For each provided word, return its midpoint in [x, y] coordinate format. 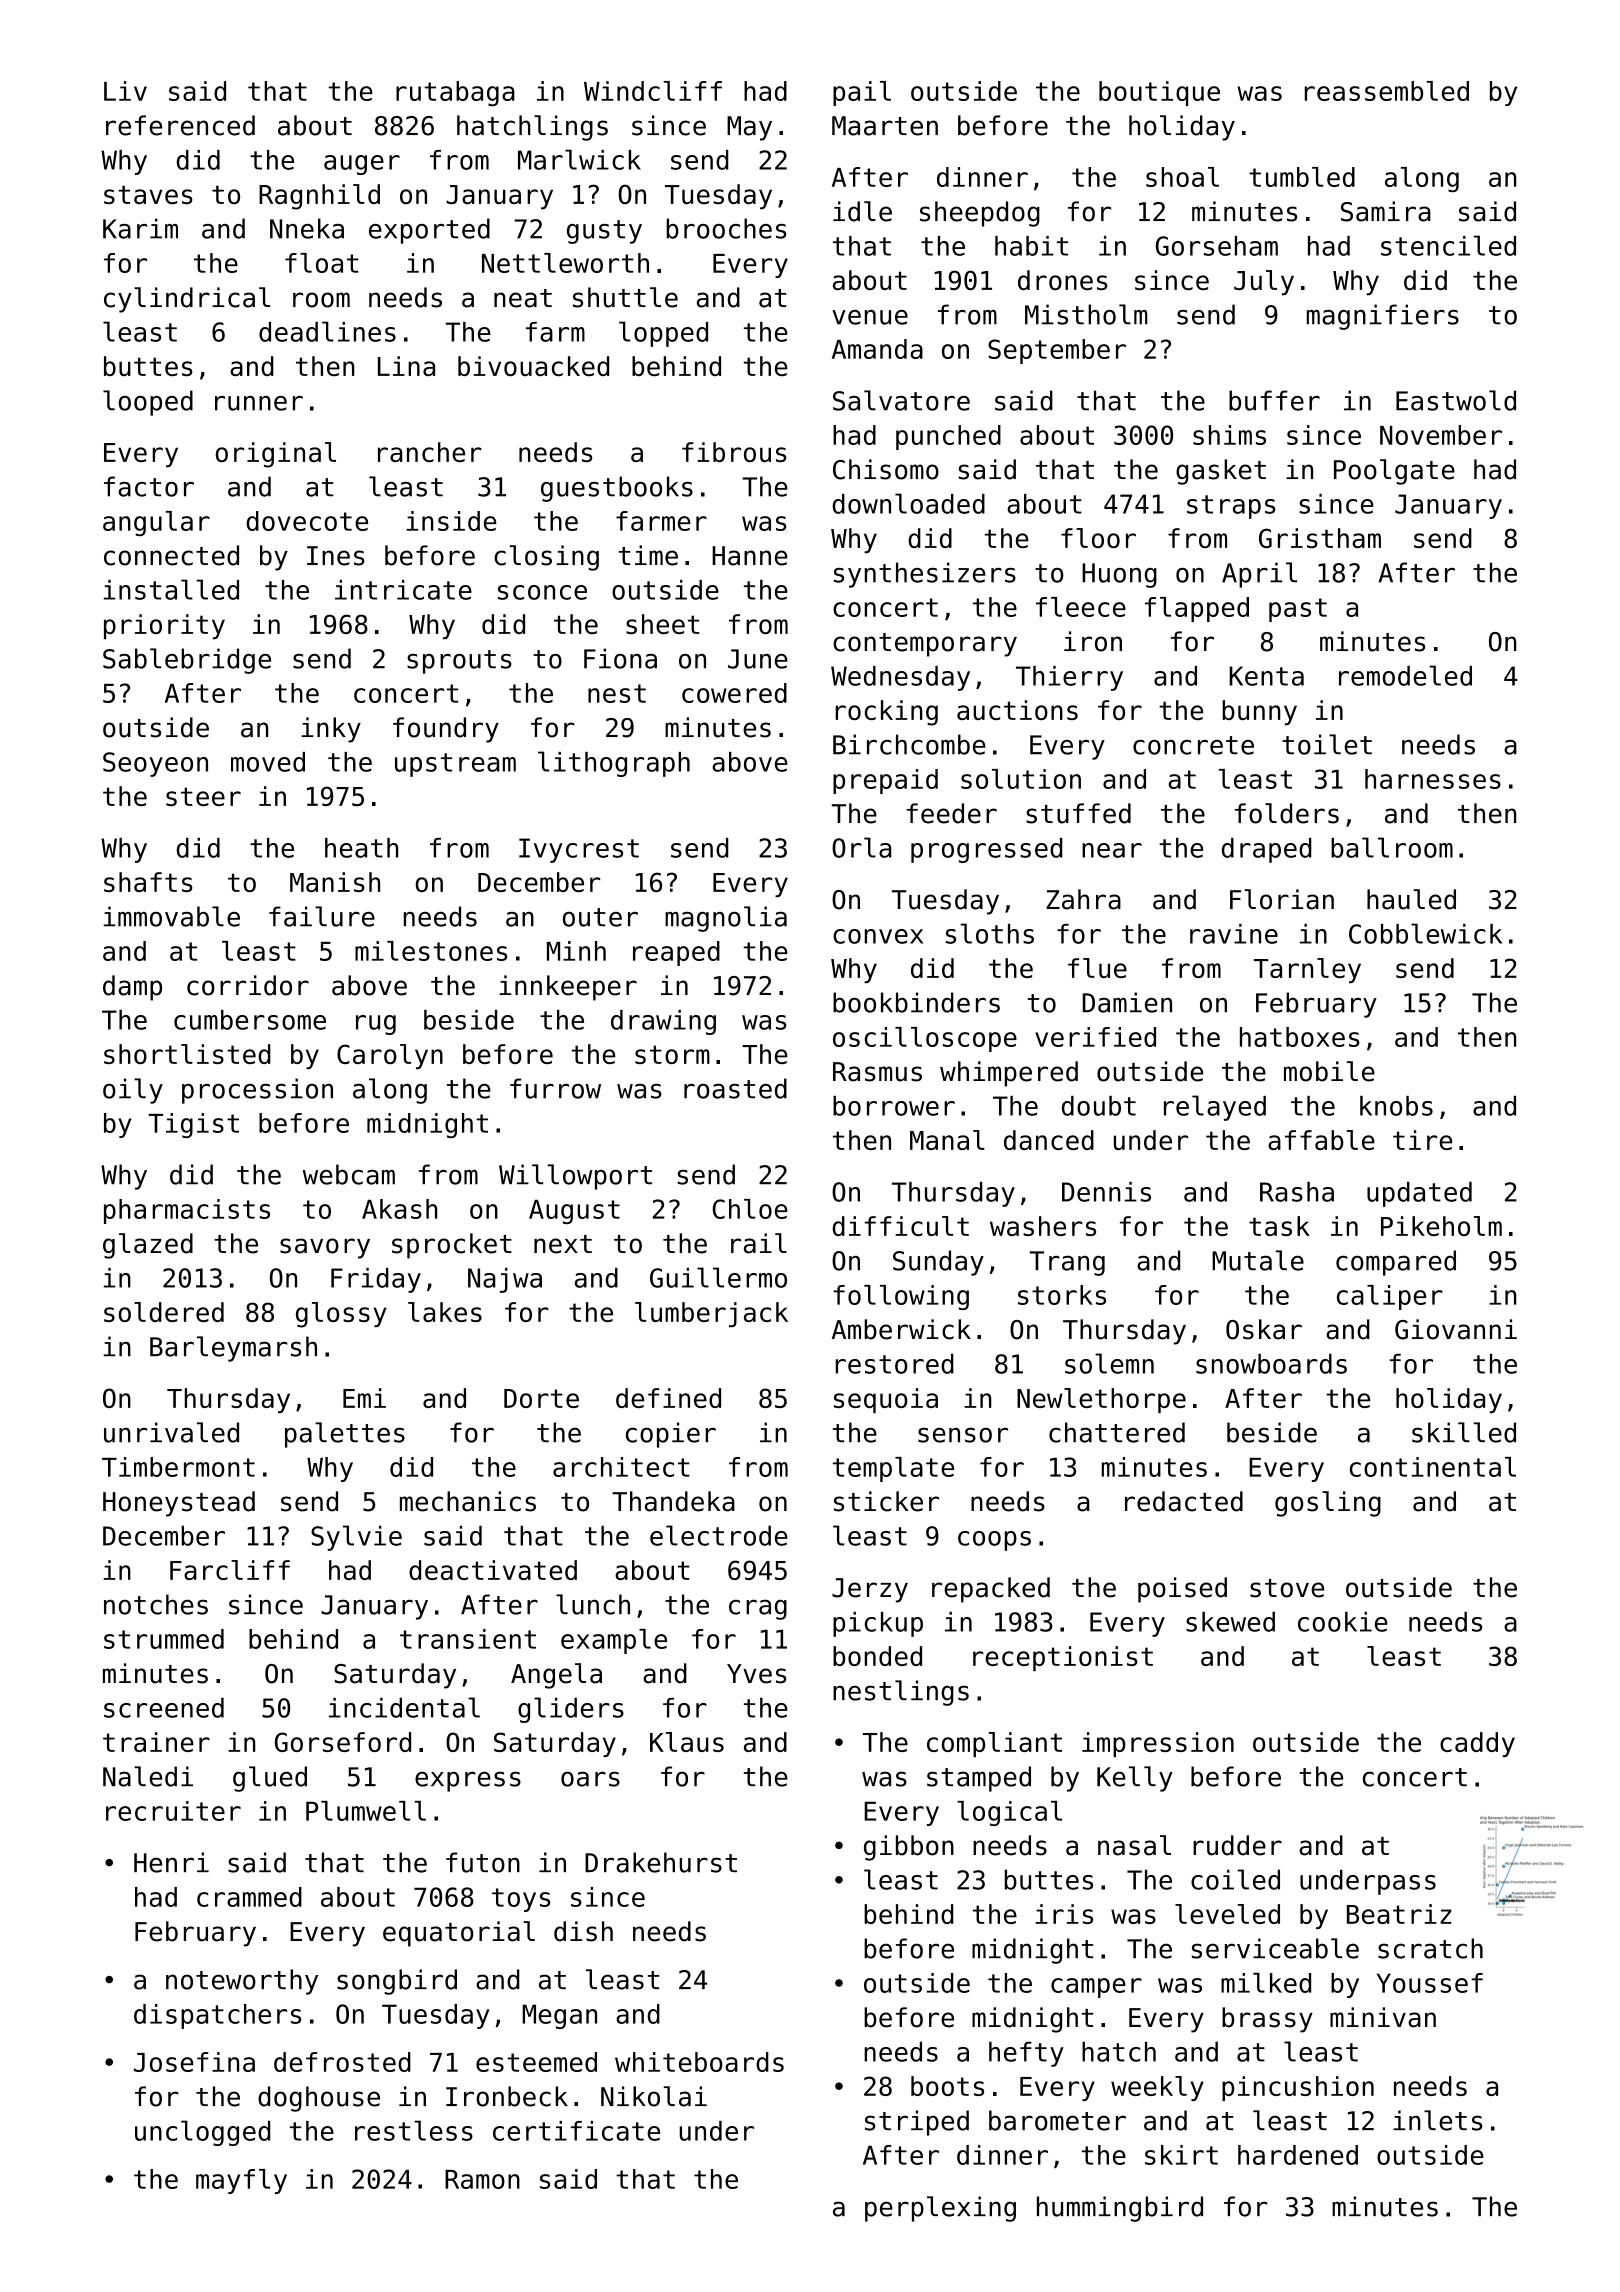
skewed [1230, 1622]
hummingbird [1120, 2209]
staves [148, 194]
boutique [1159, 93]
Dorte [541, 1398]
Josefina [194, 2062]
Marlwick [579, 159]
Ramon [482, 2179]
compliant [994, 1744]
